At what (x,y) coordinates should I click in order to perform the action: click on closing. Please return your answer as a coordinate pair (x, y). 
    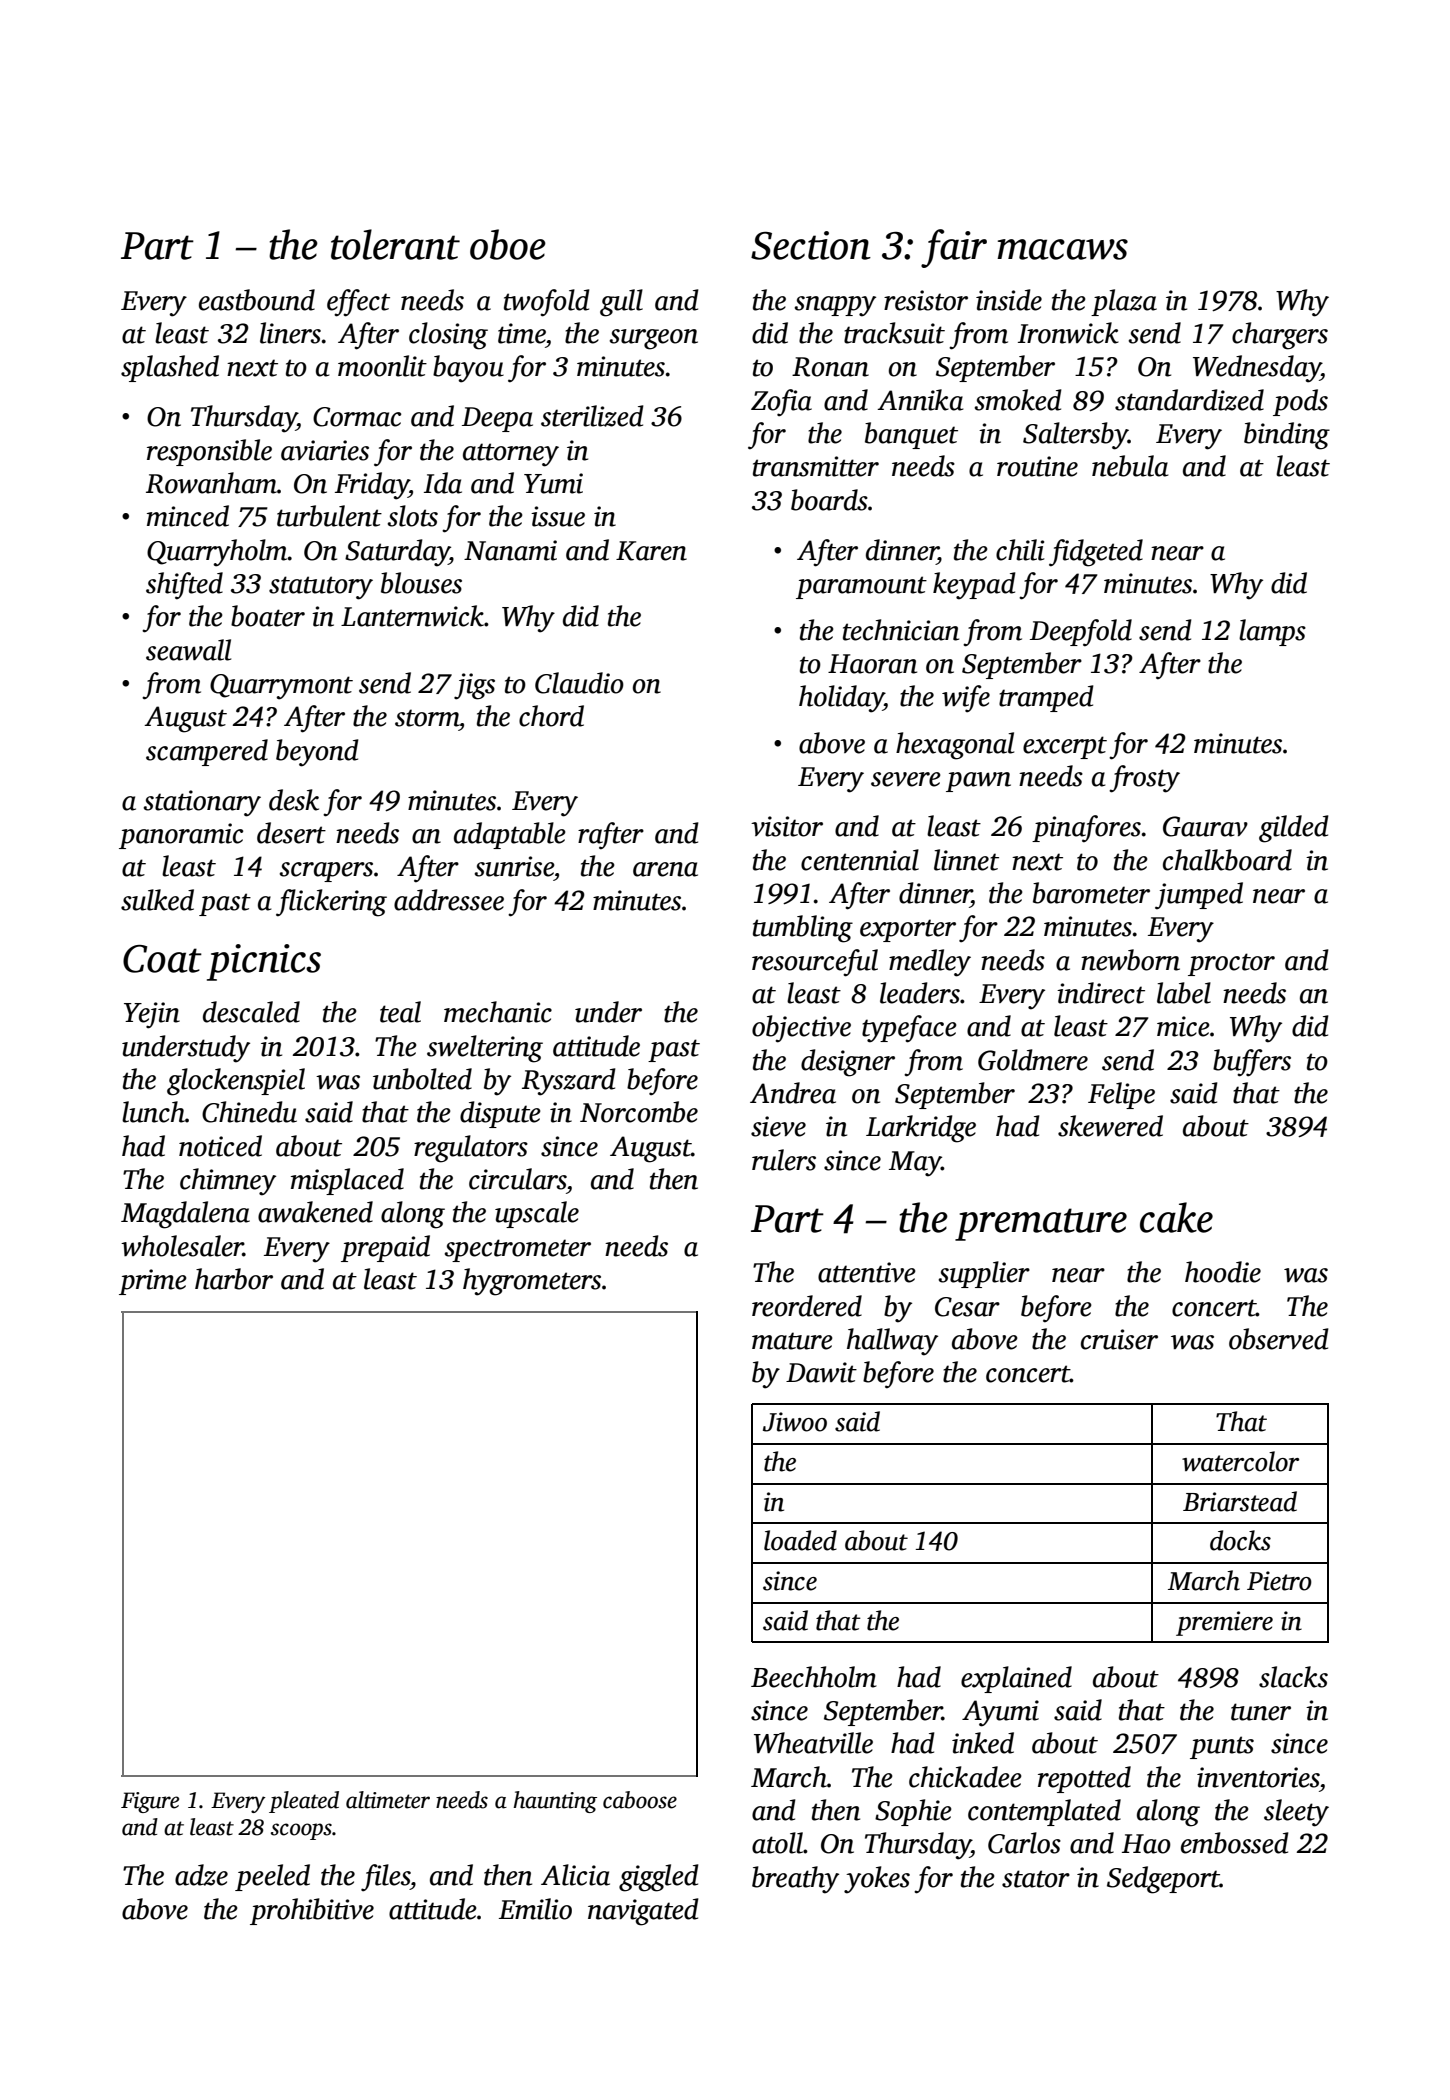
    Looking at the image, I should click on (448, 336).
